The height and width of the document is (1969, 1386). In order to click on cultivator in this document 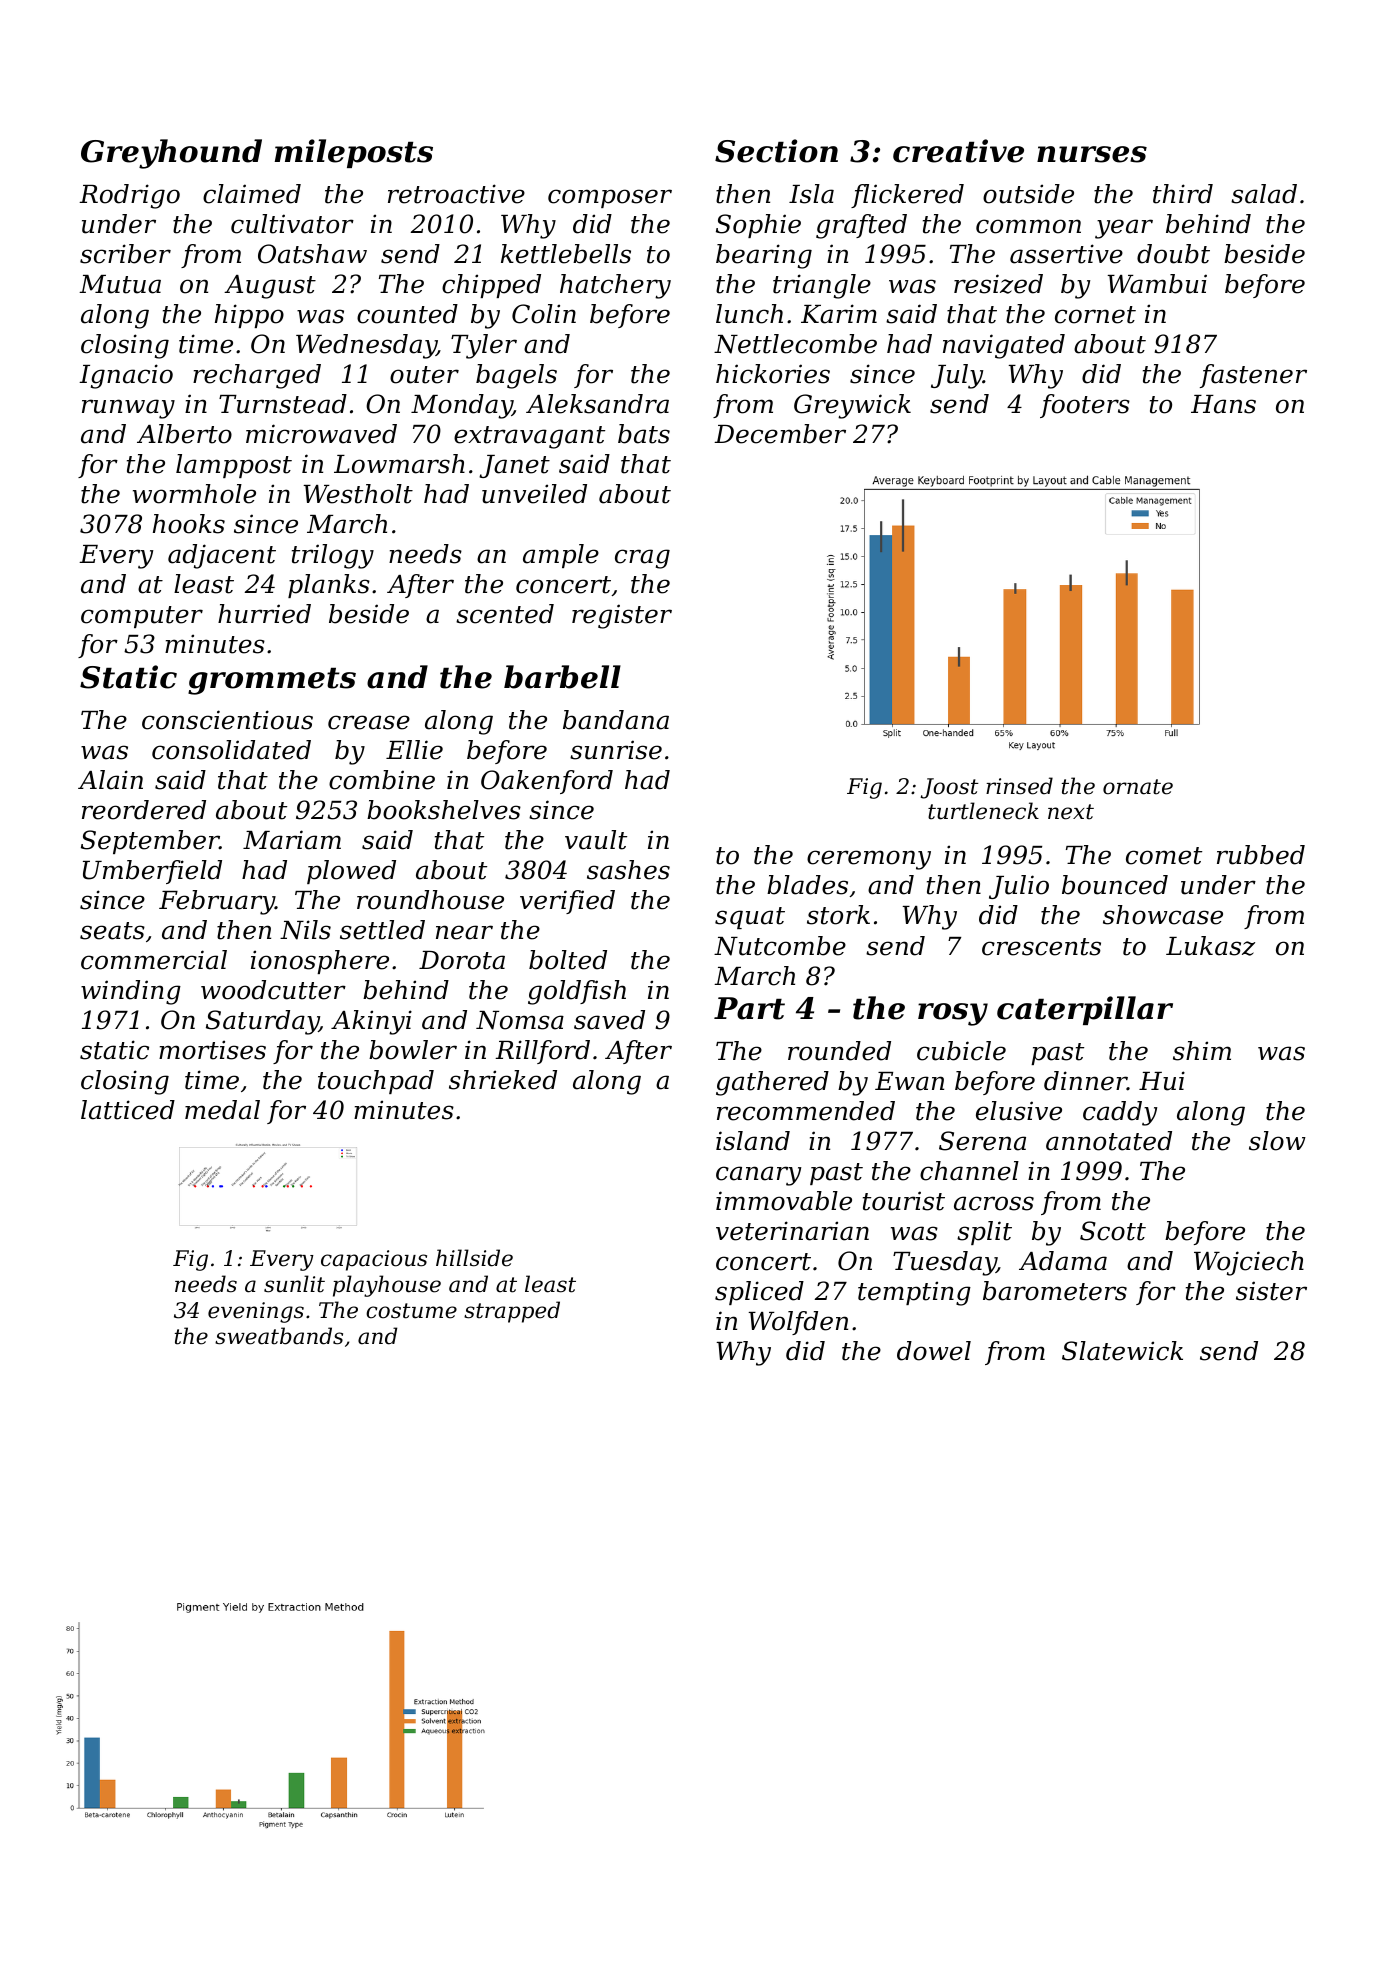, I will do `click(292, 224)`.
